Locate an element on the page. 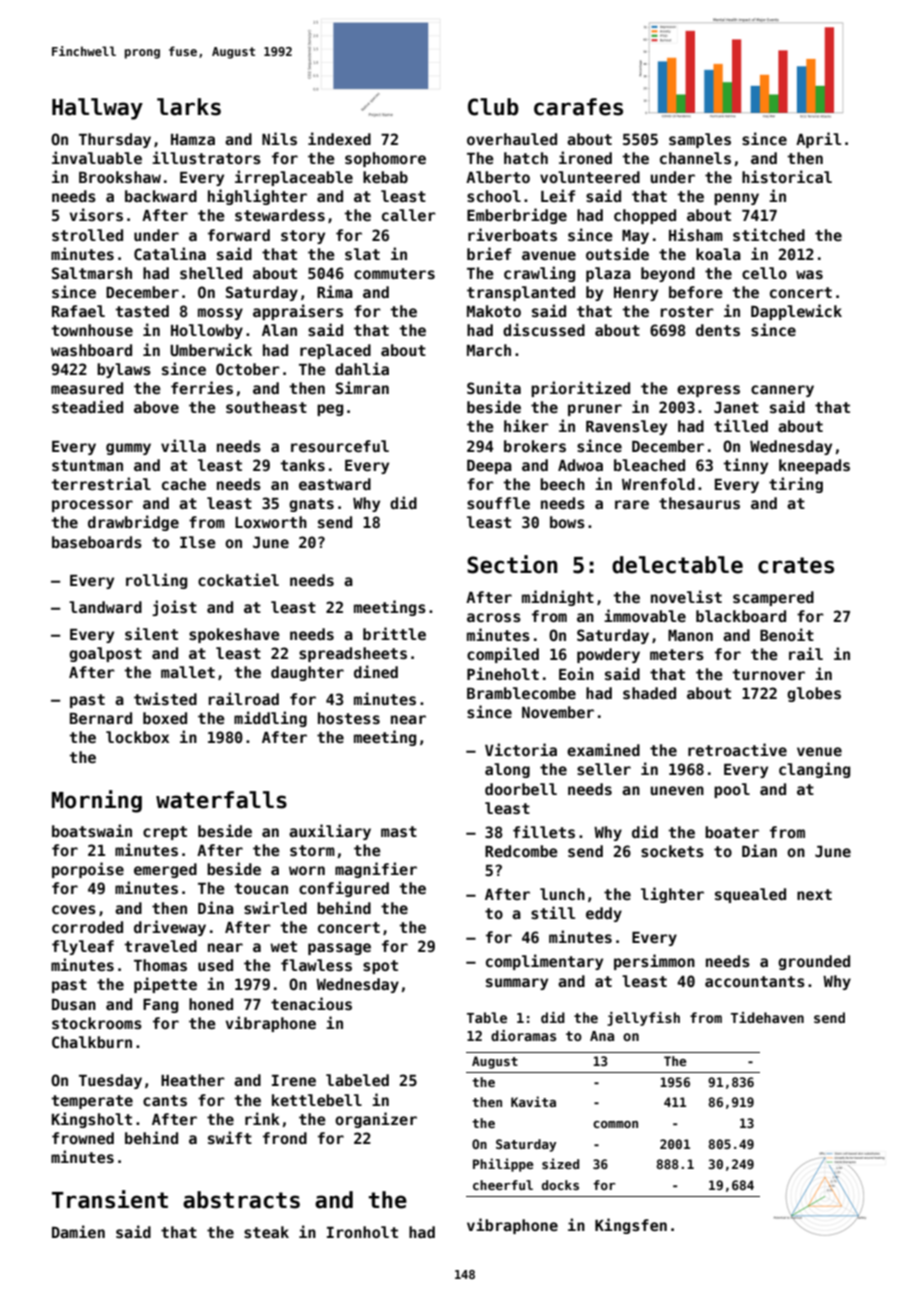 The image size is (908, 1316). frowned is located at coordinates (83, 1138).
